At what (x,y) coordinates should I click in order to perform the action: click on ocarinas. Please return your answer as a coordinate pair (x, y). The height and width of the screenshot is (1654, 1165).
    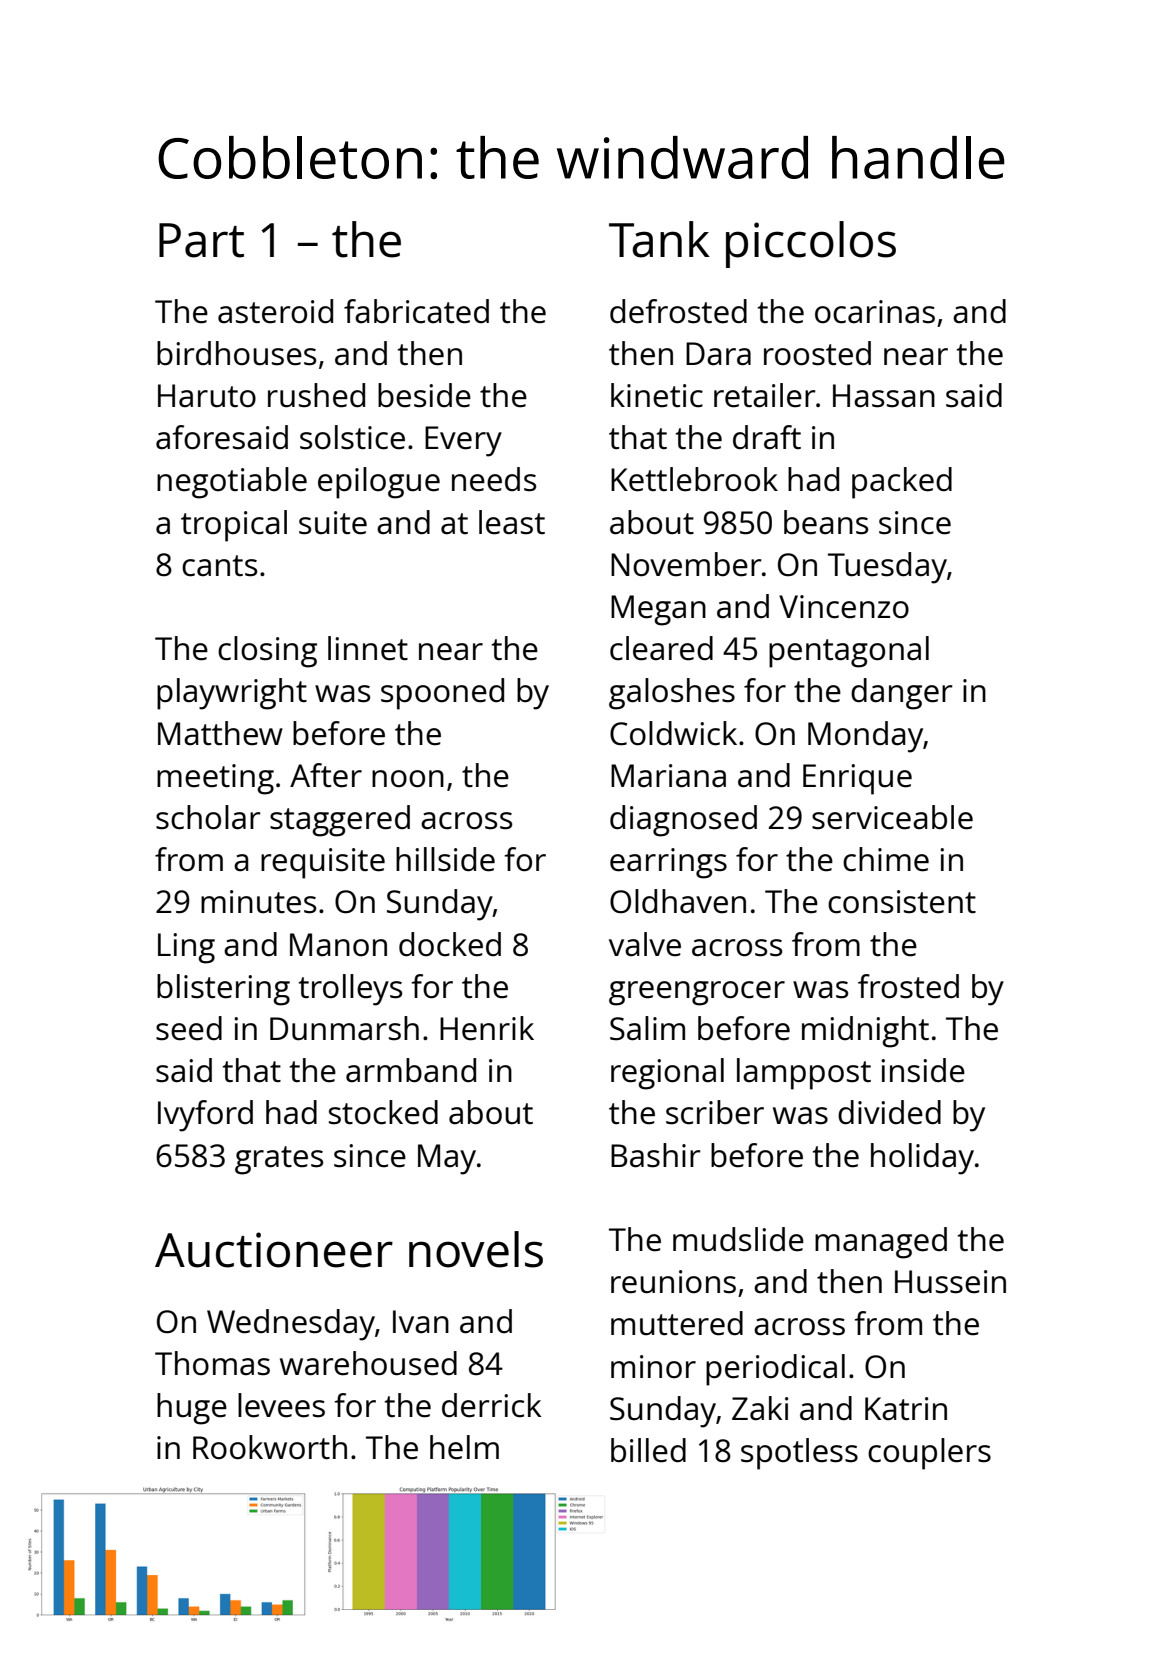
    Looking at the image, I should click on (875, 312).
